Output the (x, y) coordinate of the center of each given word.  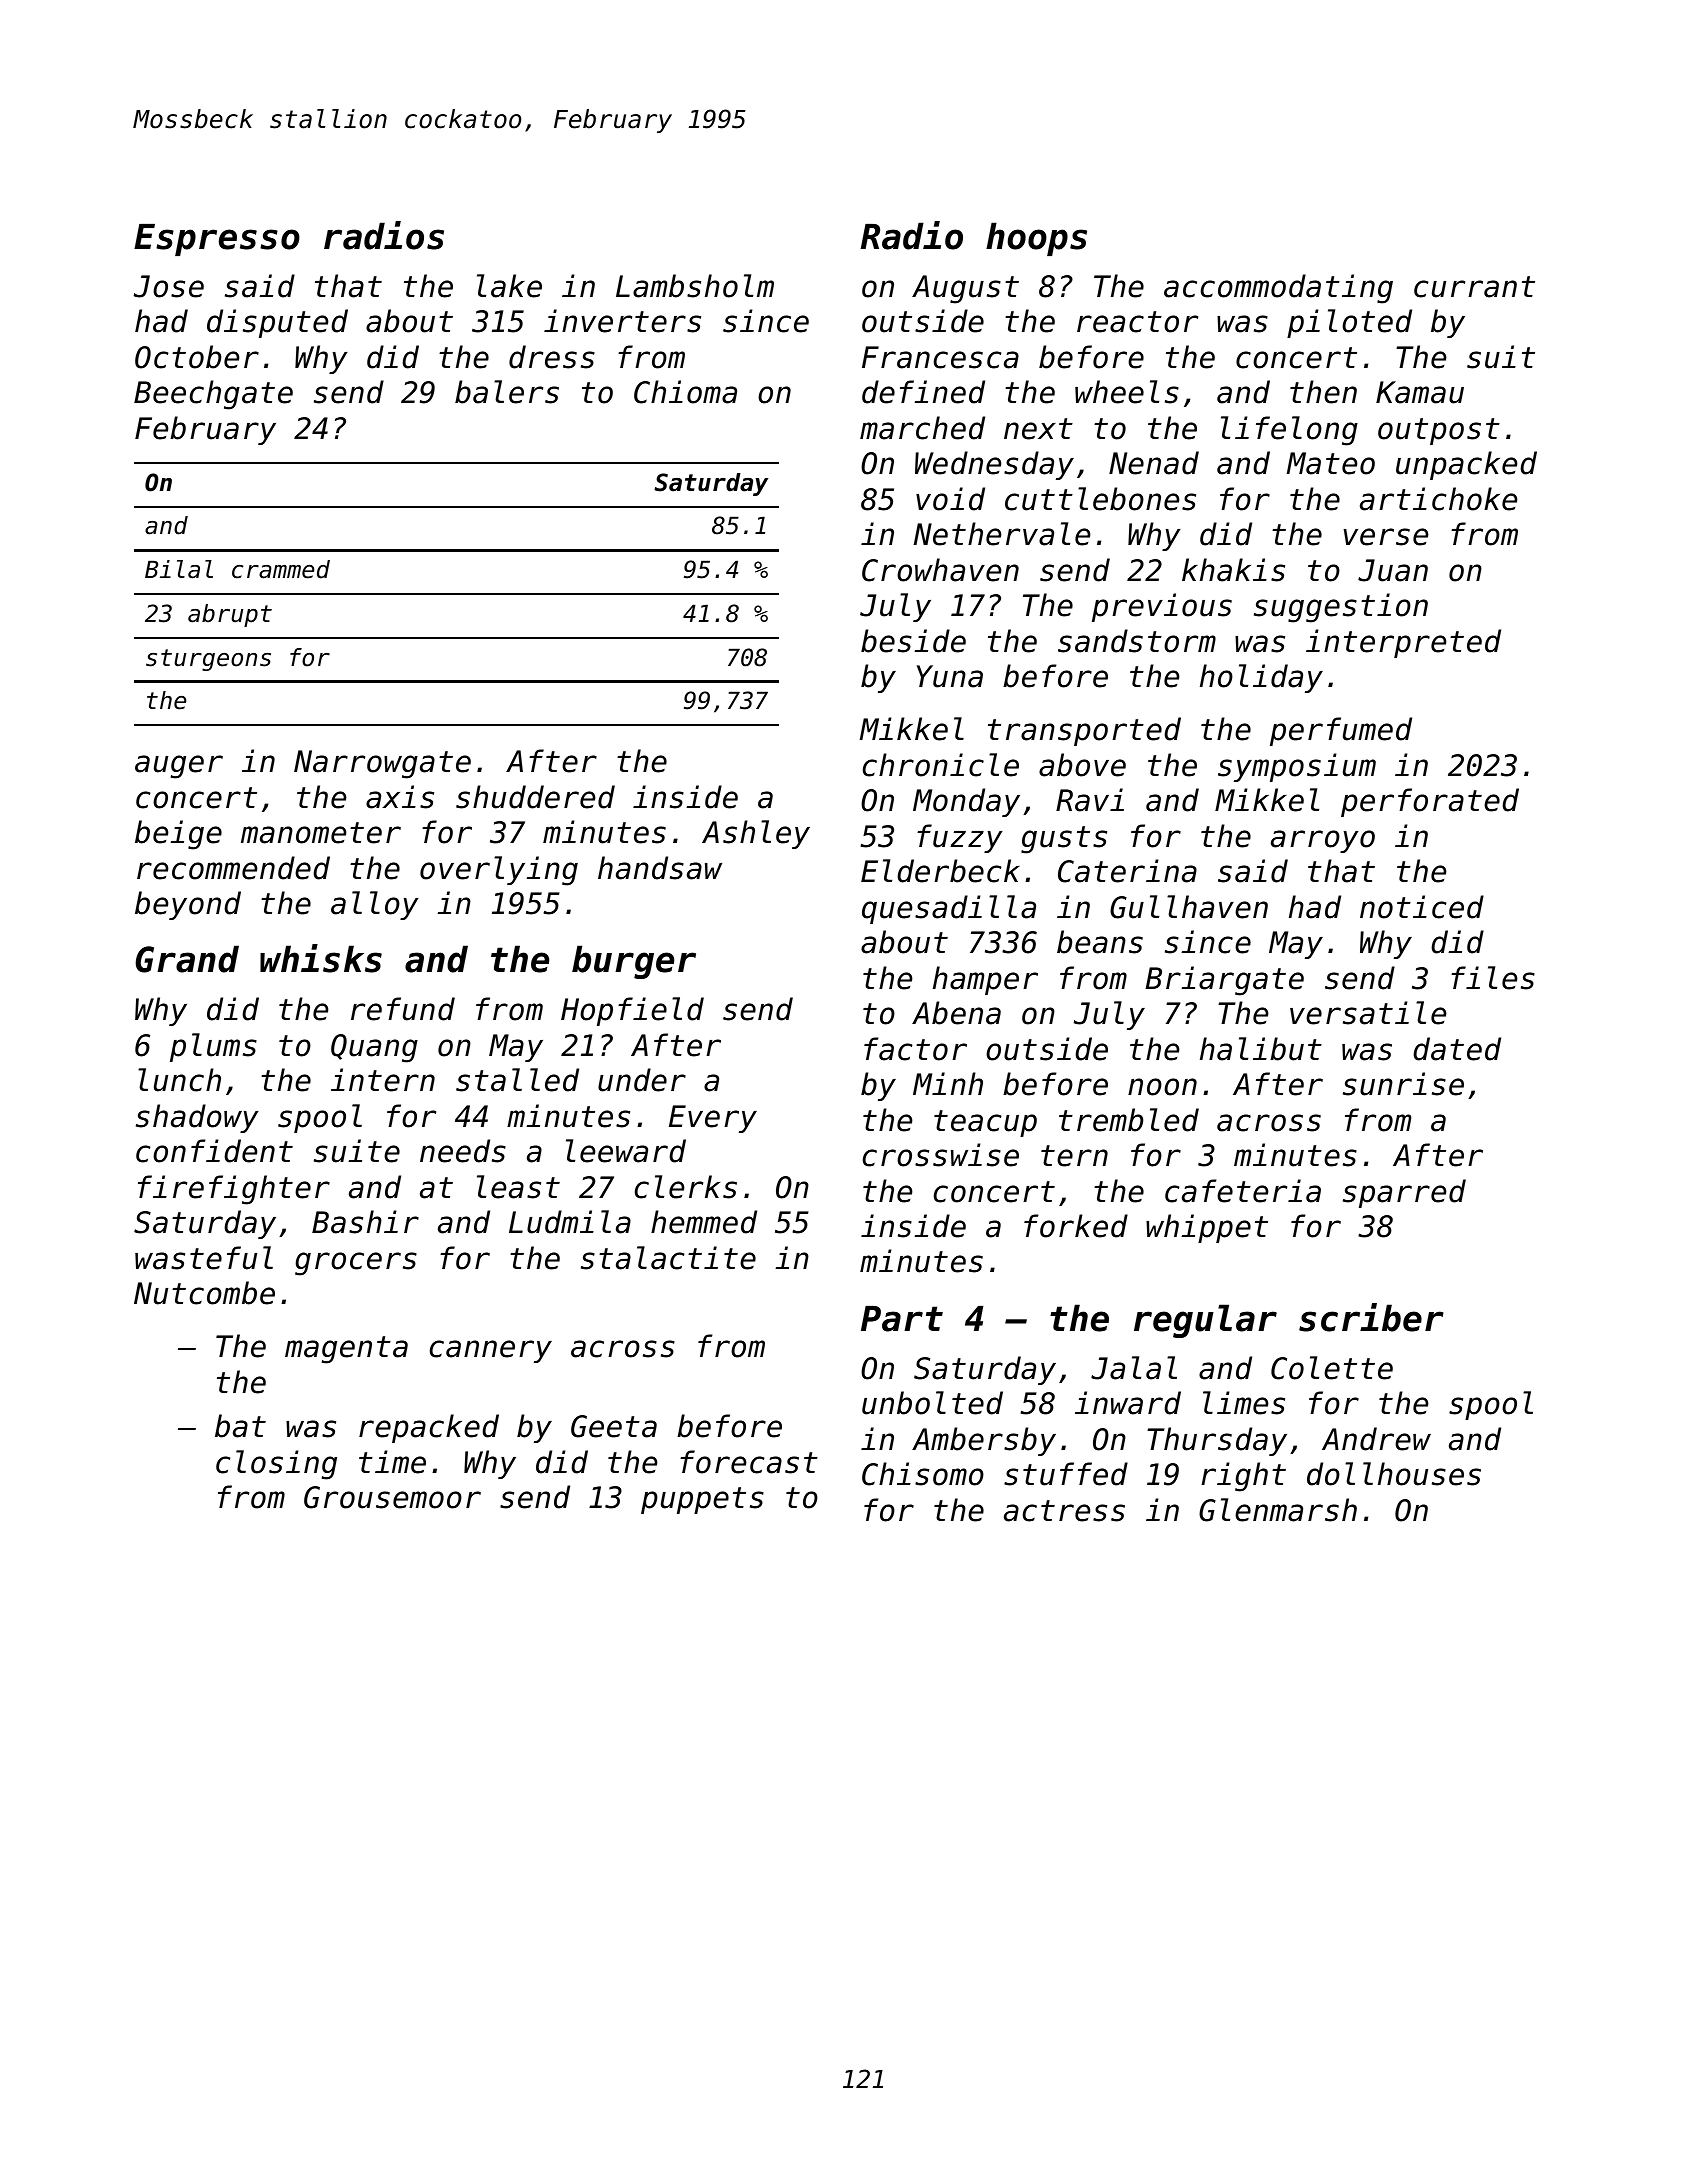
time (392, 1462)
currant (1474, 287)
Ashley (756, 834)
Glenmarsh (1278, 1510)
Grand (187, 959)
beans (1100, 942)
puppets (702, 1500)
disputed (277, 323)
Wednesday (994, 465)
